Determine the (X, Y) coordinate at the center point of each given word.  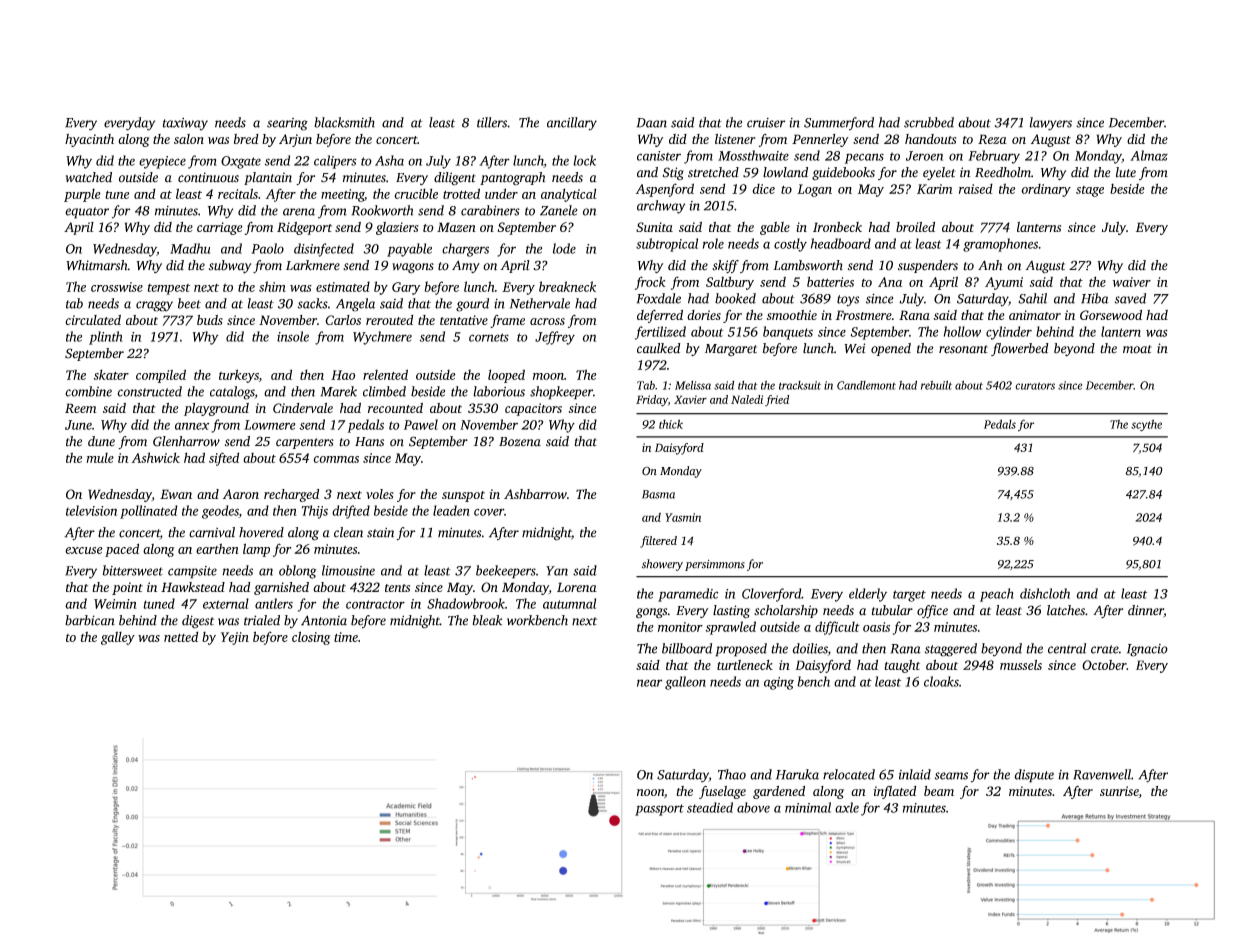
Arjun (295, 140)
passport (659, 810)
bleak (487, 620)
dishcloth (1045, 593)
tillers (492, 122)
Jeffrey (555, 338)
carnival (212, 532)
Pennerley (820, 140)
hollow (962, 331)
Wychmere (382, 338)
